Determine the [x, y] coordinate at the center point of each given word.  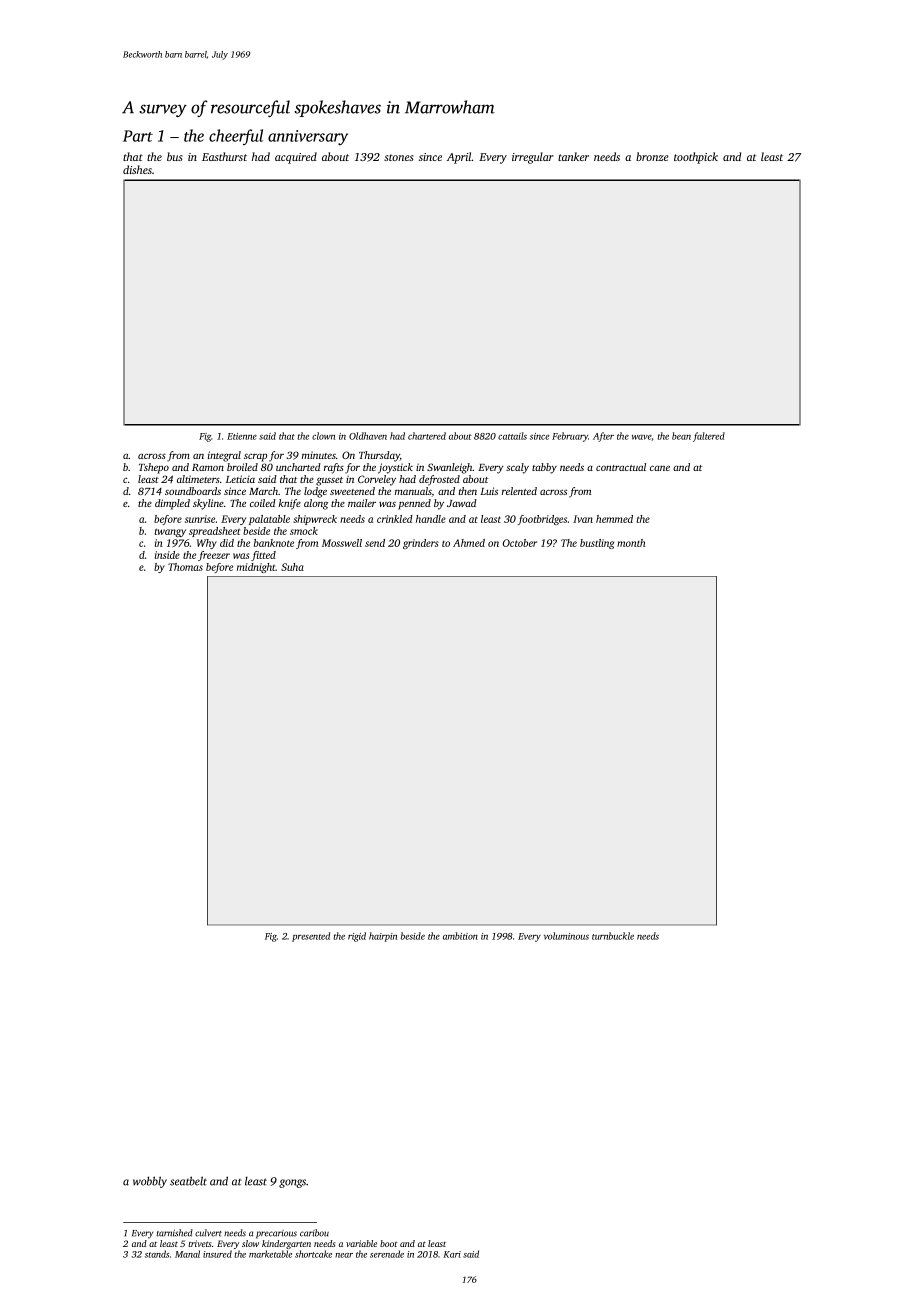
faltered [709, 437]
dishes [137, 169]
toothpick [696, 158]
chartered [427, 436]
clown [323, 436]
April [459, 158]
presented [311, 937]
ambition [460, 936]
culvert [208, 1233]
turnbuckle [613, 936]
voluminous [566, 936]
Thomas [185, 567]
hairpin [383, 937]
